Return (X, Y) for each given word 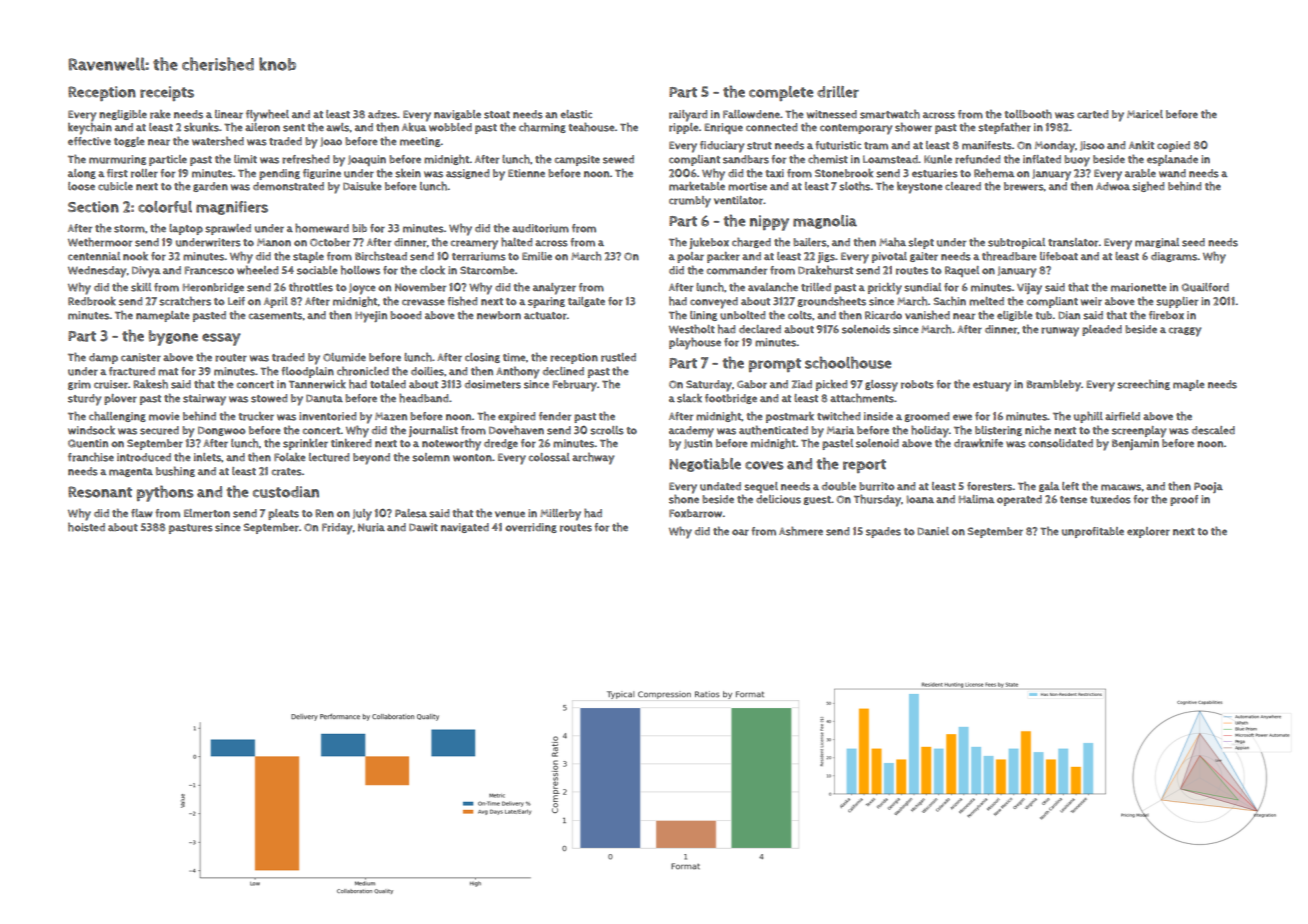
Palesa (411, 513)
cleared (963, 186)
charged (751, 242)
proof (1184, 500)
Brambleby (1053, 386)
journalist (433, 431)
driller (838, 92)
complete (781, 93)
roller (144, 173)
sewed (618, 159)
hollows (360, 270)
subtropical (1016, 243)
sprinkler (305, 444)
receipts (167, 93)
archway (593, 459)
